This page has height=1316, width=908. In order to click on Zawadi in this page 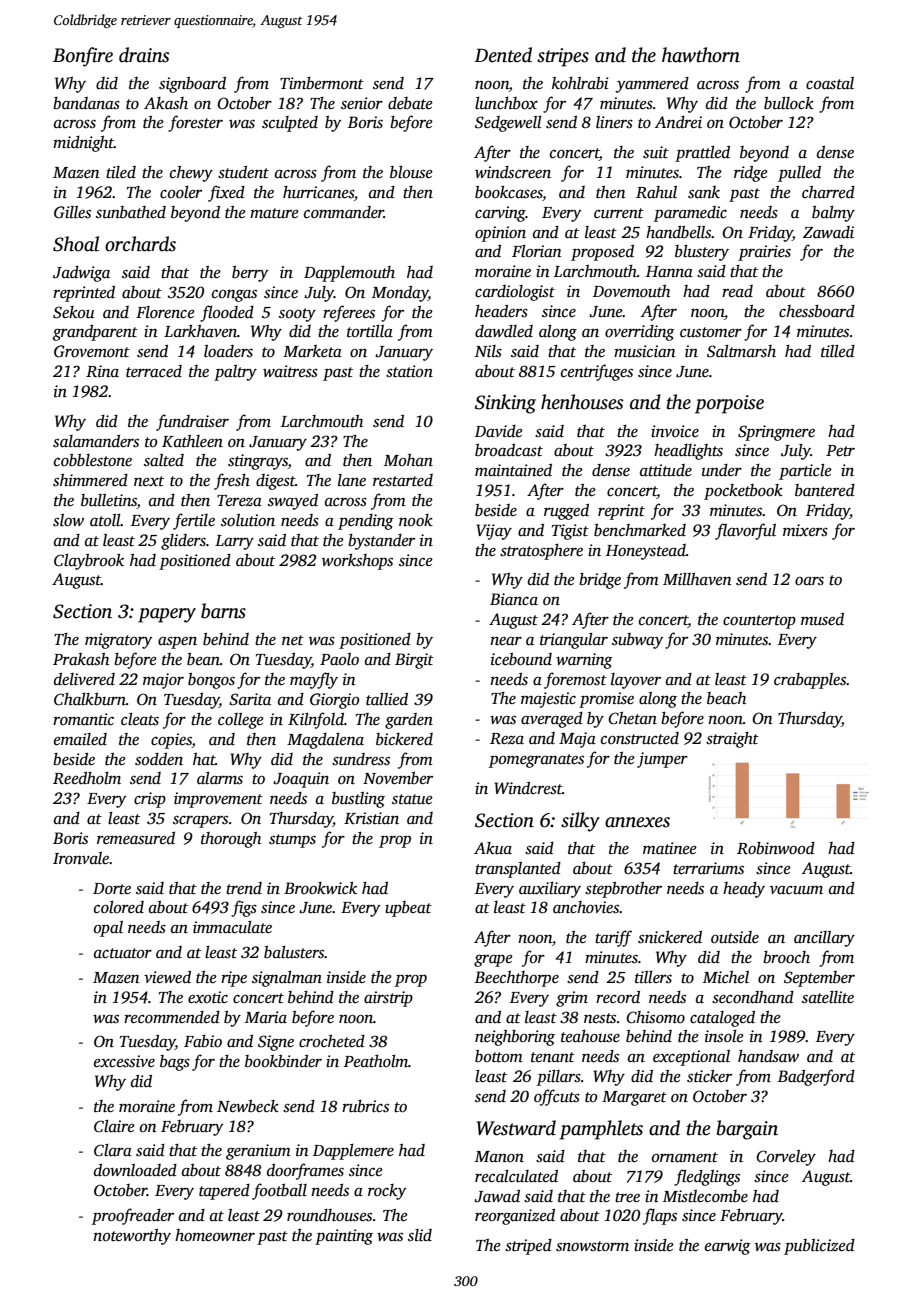, I will do `click(828, 232)`.
